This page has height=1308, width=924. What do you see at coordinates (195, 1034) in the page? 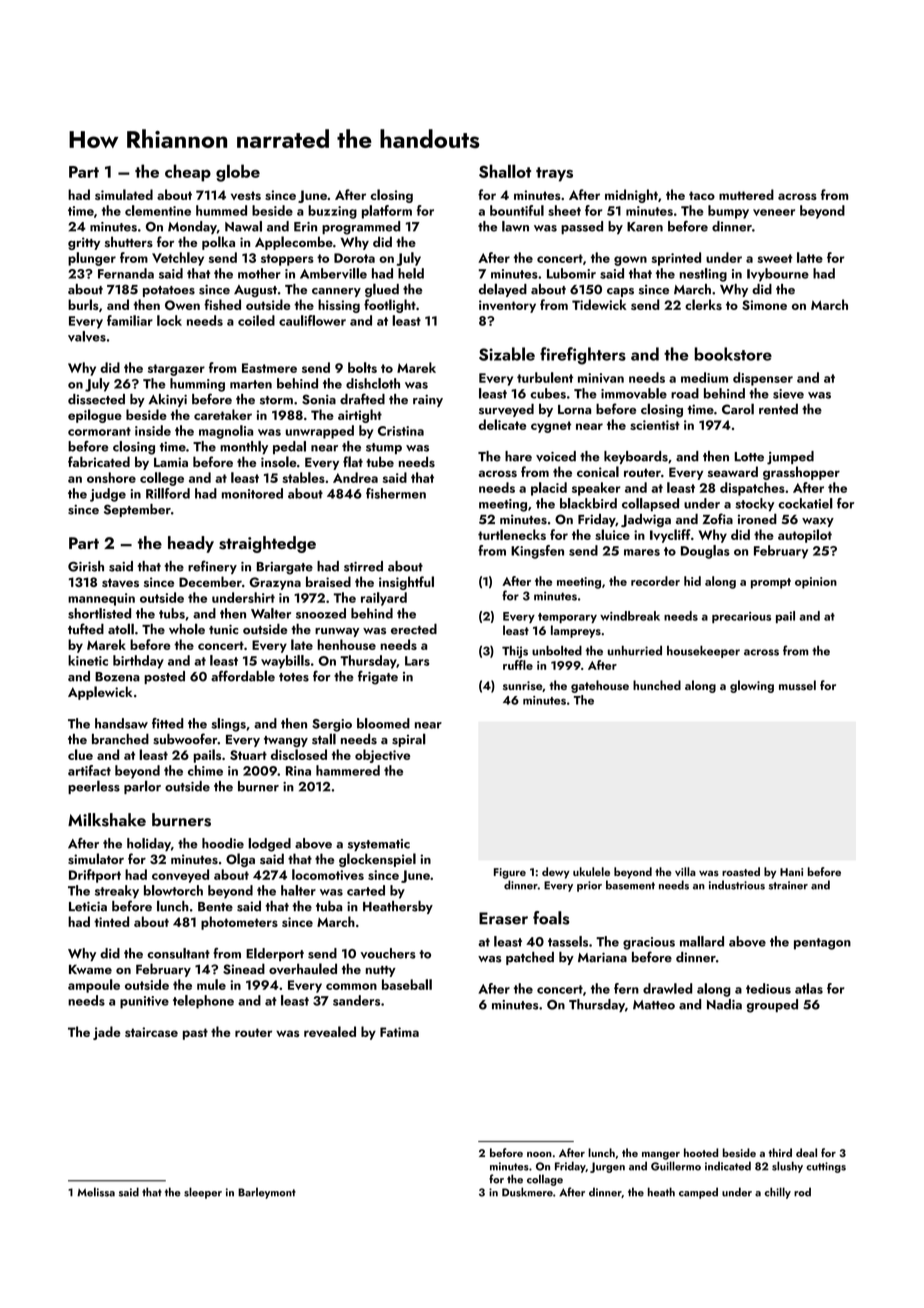
I see `past` at bounding box center [195, 1034].
